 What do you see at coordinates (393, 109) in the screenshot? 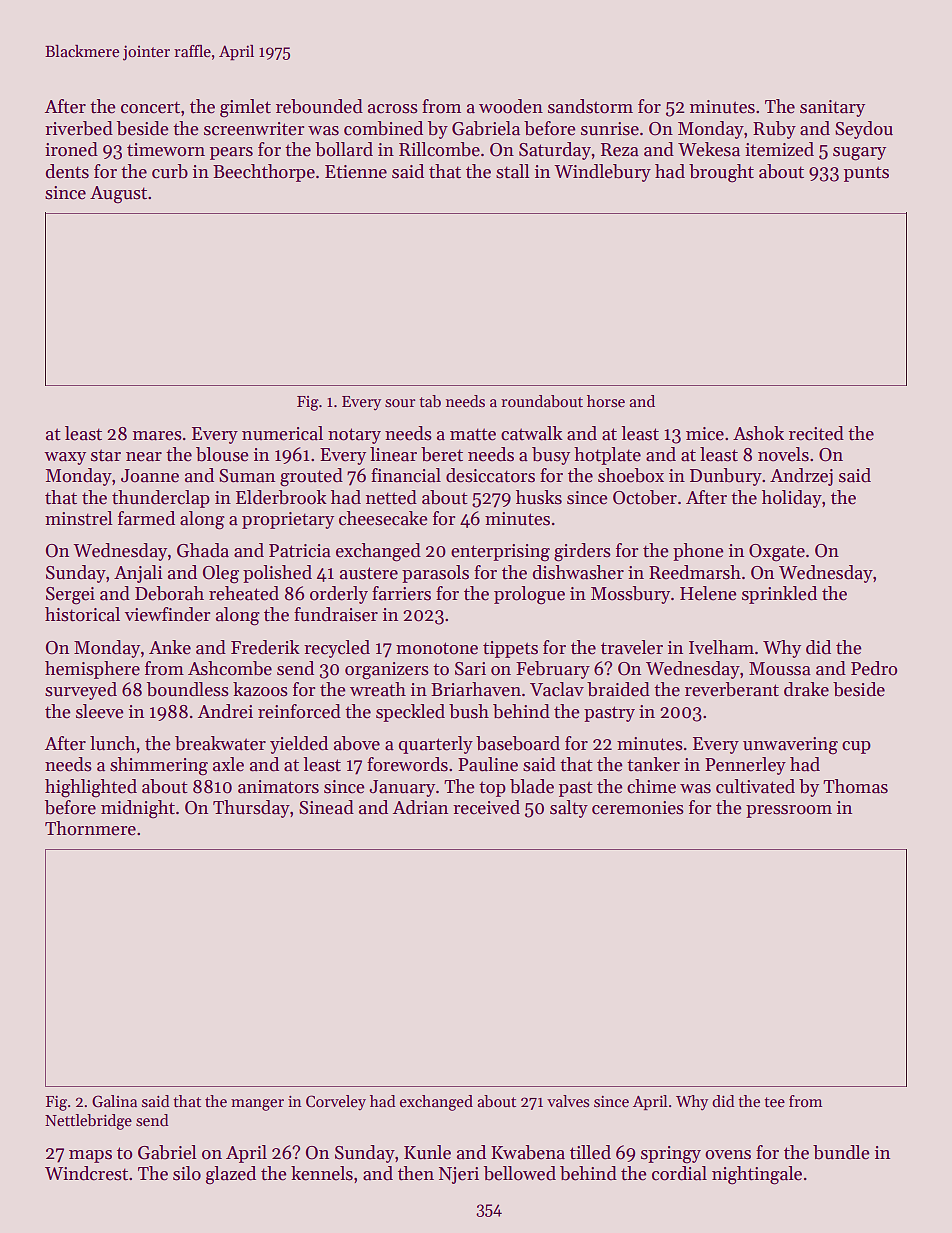
I see `across` at bounding box center [393, 109].
